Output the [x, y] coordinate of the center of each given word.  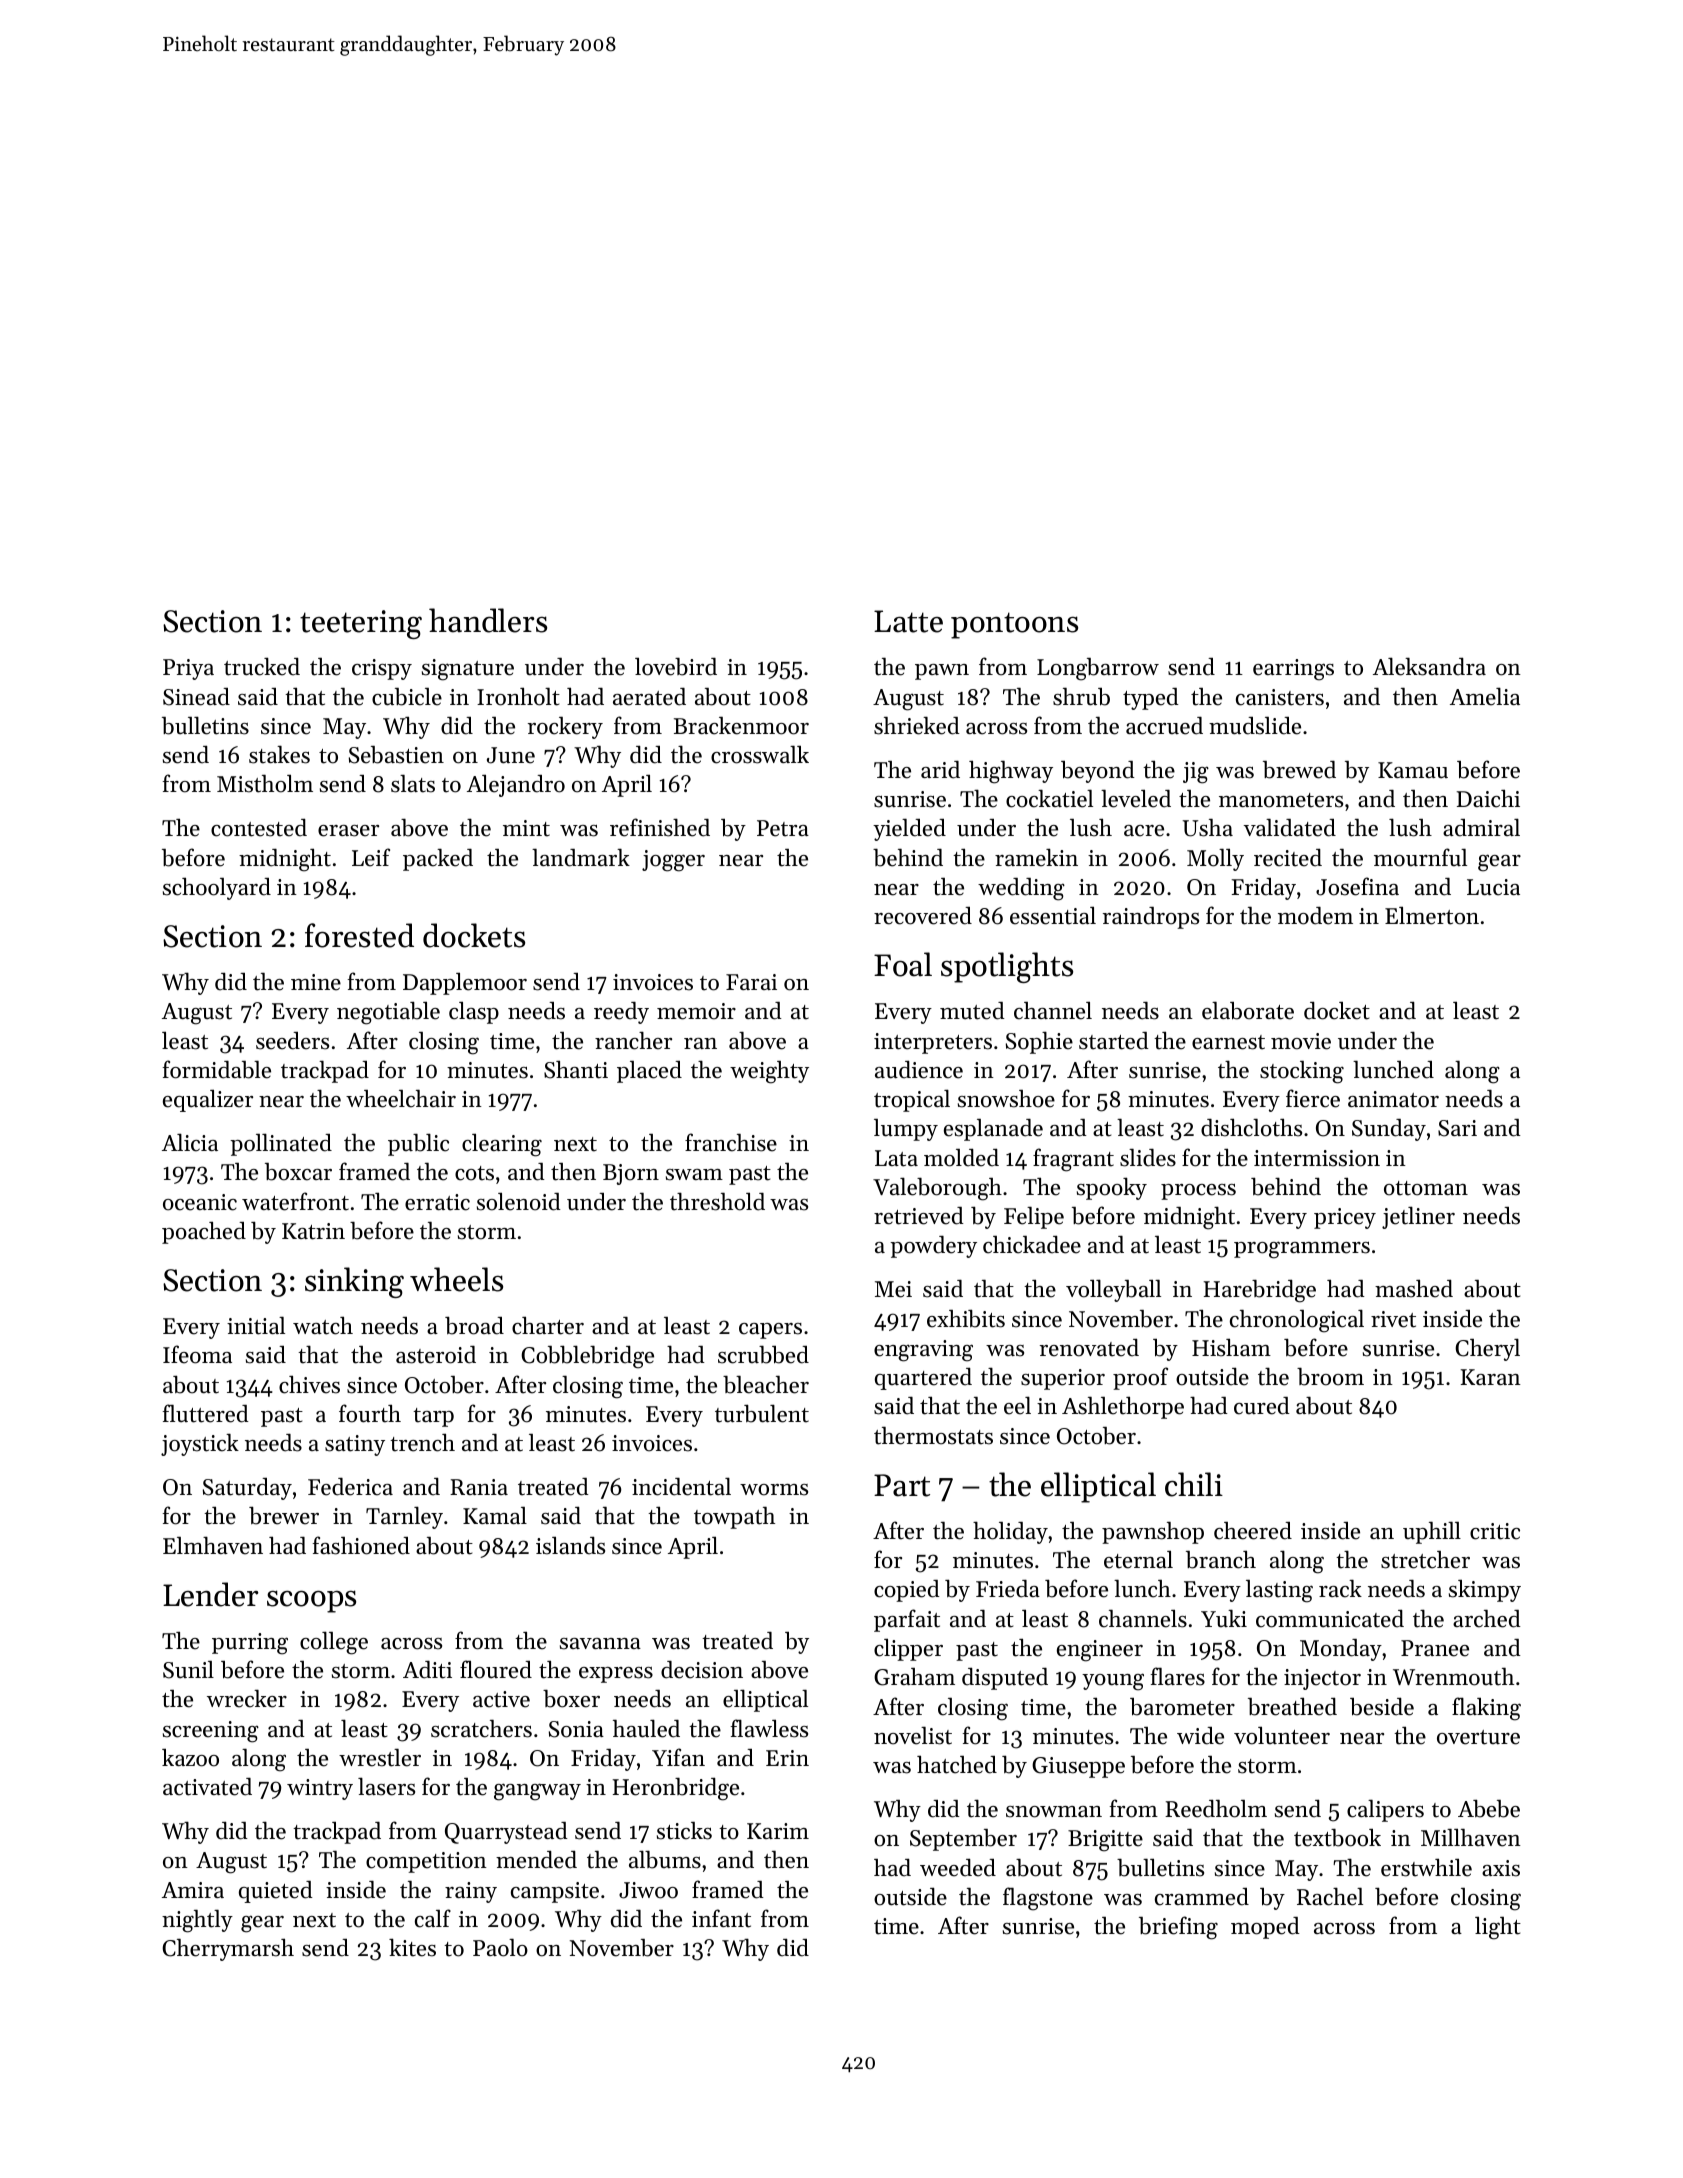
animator [1393, 1099]
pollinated [281, 1144]
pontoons [1014, 625]
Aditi [427, 1670]
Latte [908, 621]
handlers [488, 620]
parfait [907, 1620]
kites [412, 1947]
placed [649, 1072]
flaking [1486, 1709]
